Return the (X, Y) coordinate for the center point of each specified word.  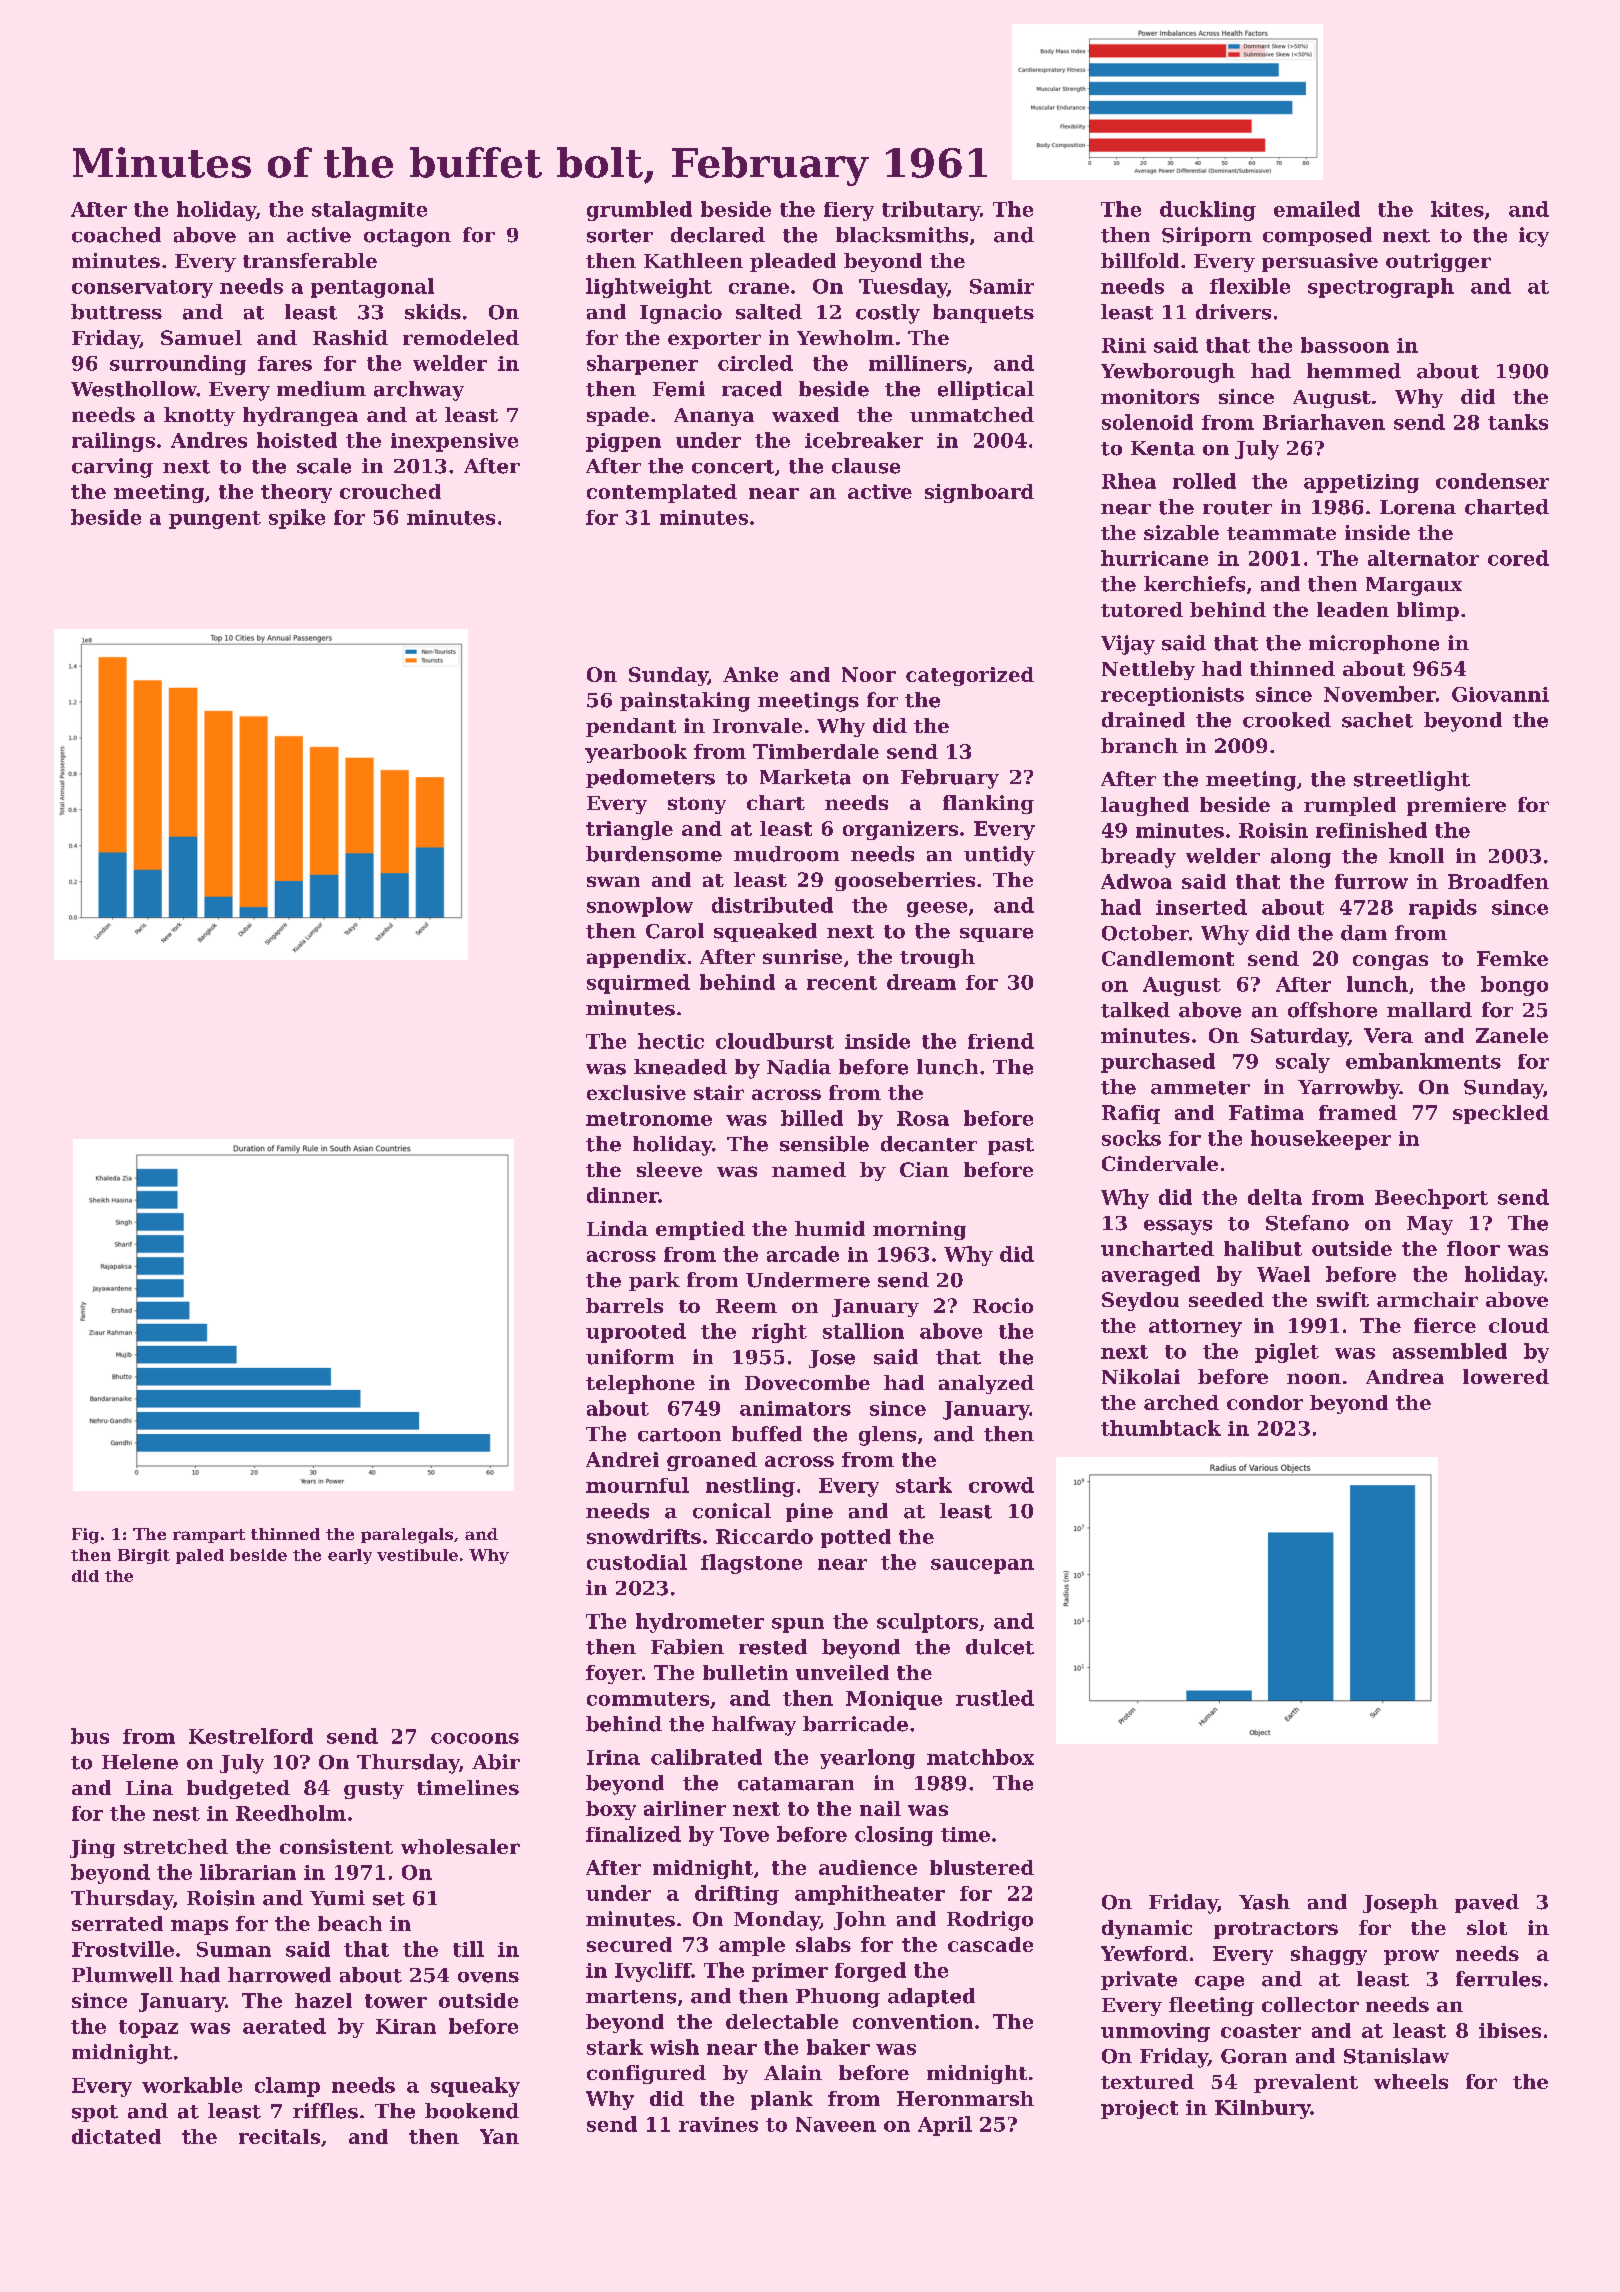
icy (1534, 237)
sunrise (802, 956)
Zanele (1512, 1035)
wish (674, 2047)
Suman (234, 1949)
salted (769, 312)
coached (116, 235)
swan (613, 881)
